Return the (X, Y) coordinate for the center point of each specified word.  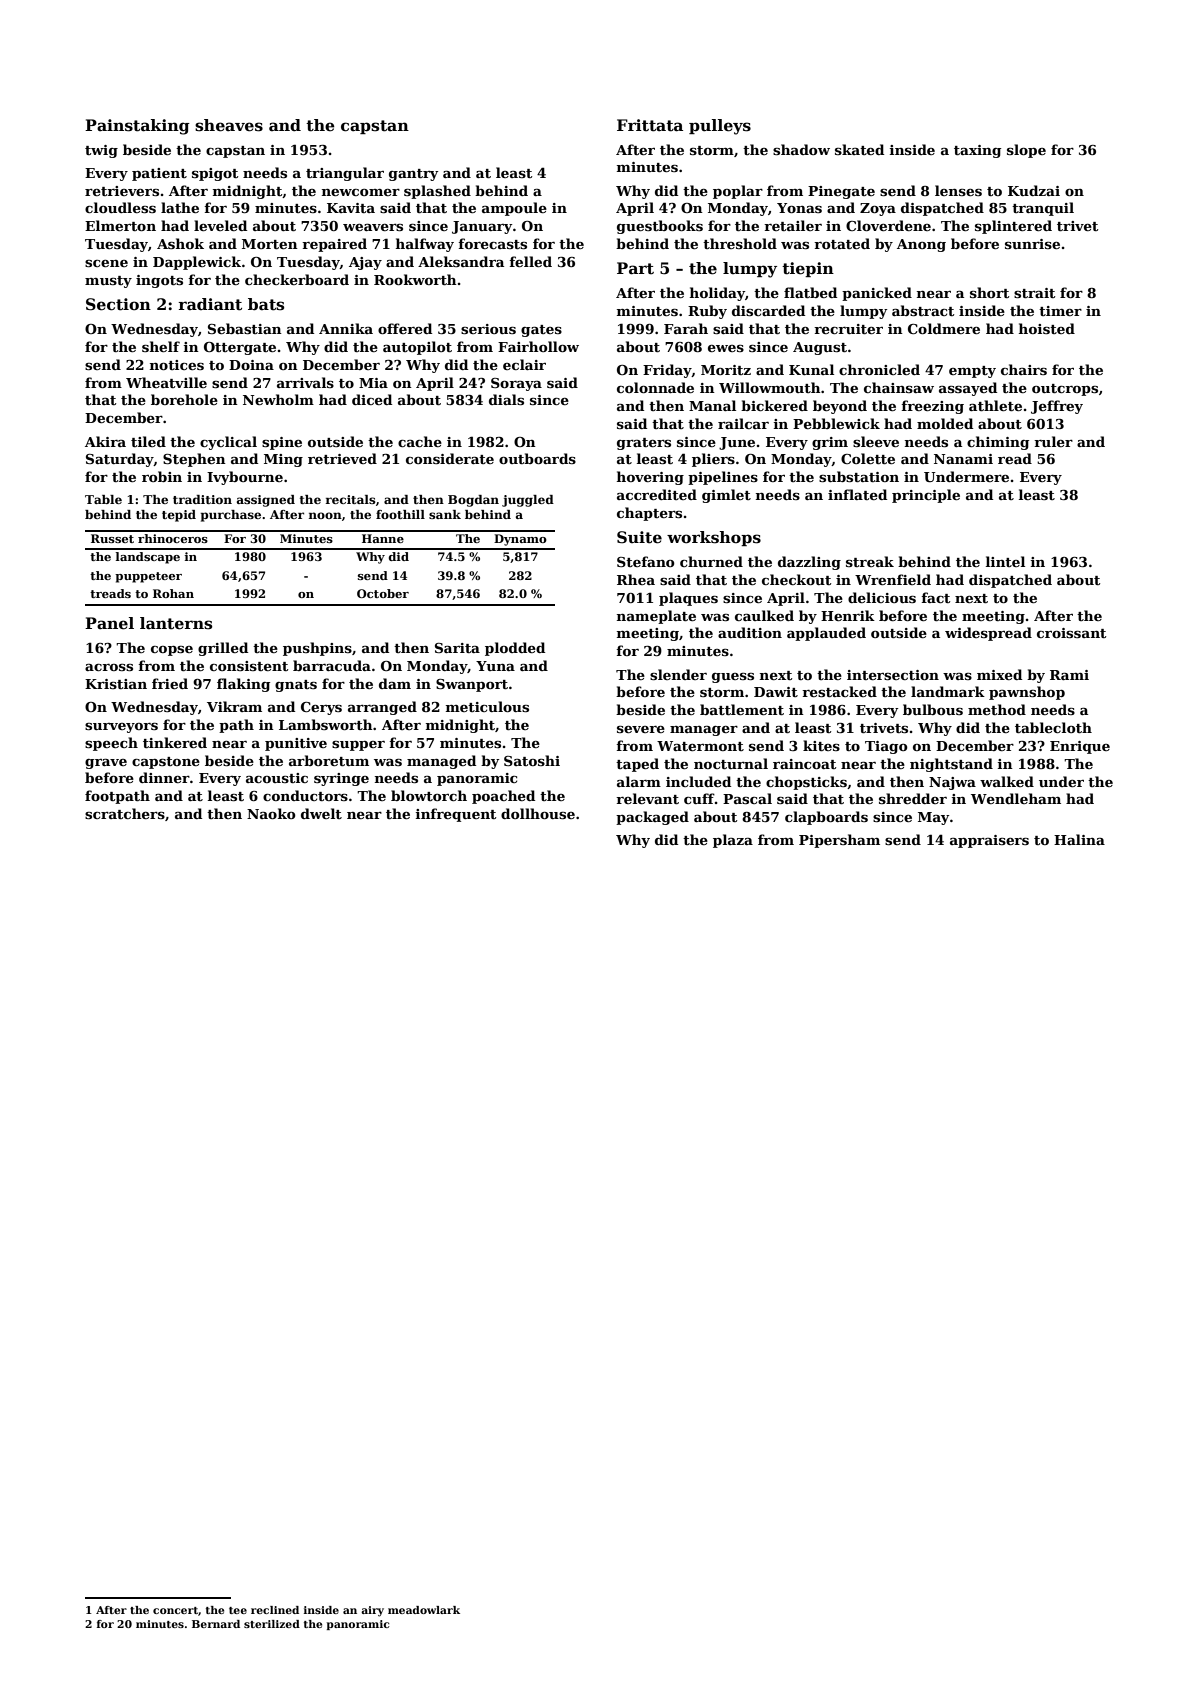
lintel (1005, 561)
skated (859, 149)
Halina (1079, 839)
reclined (275, 1610)
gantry (414, 175)
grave (106, 764)
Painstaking (137, 127)
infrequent (456, 815)
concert (175, 1610)
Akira (105, 441)
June (737, 443)
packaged (652, 818)
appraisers (989, 841)
